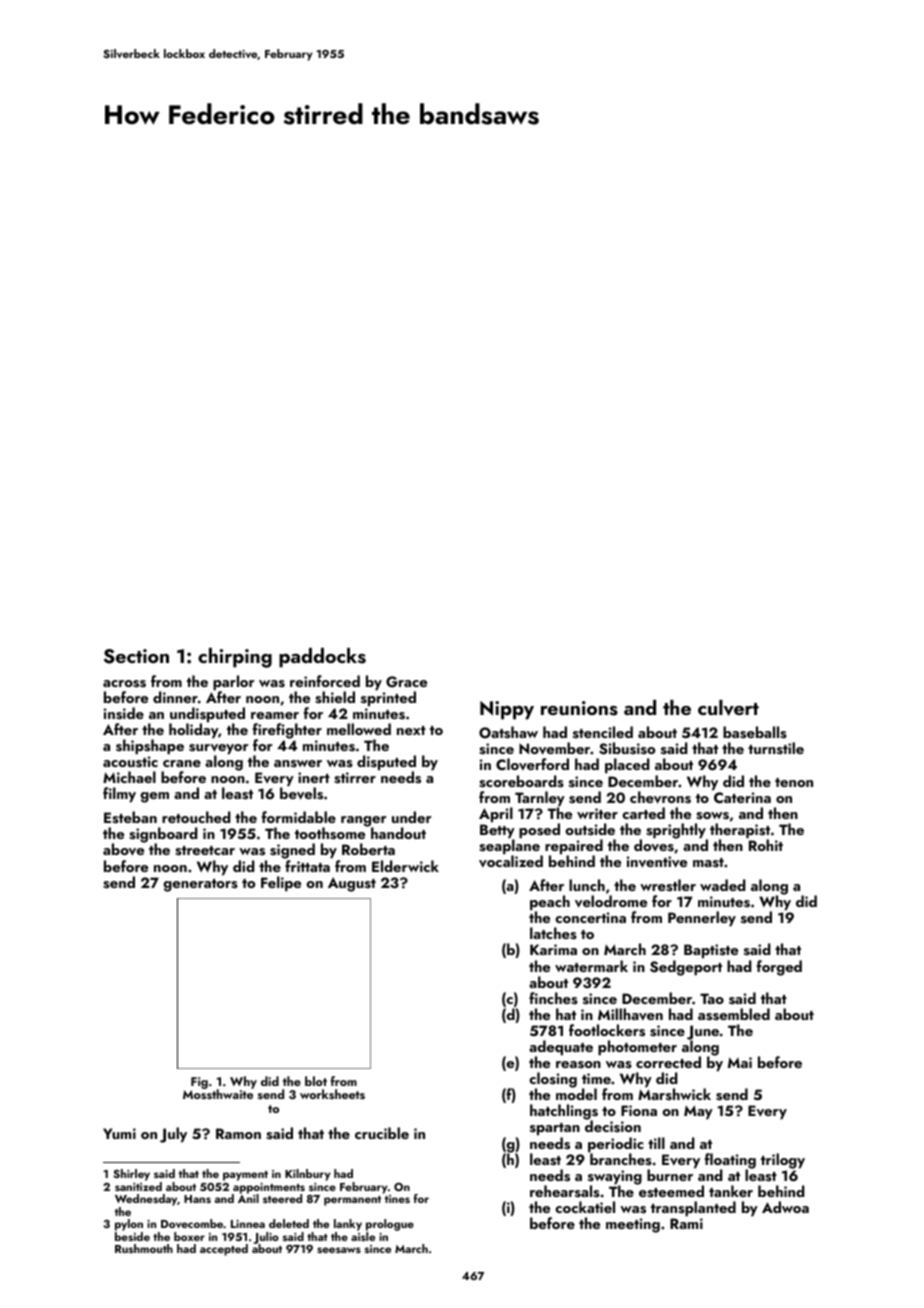 This image has height=1308, width=924. Describe the element at coordinates (136, 656) in the image. I see `Section` at that location.
